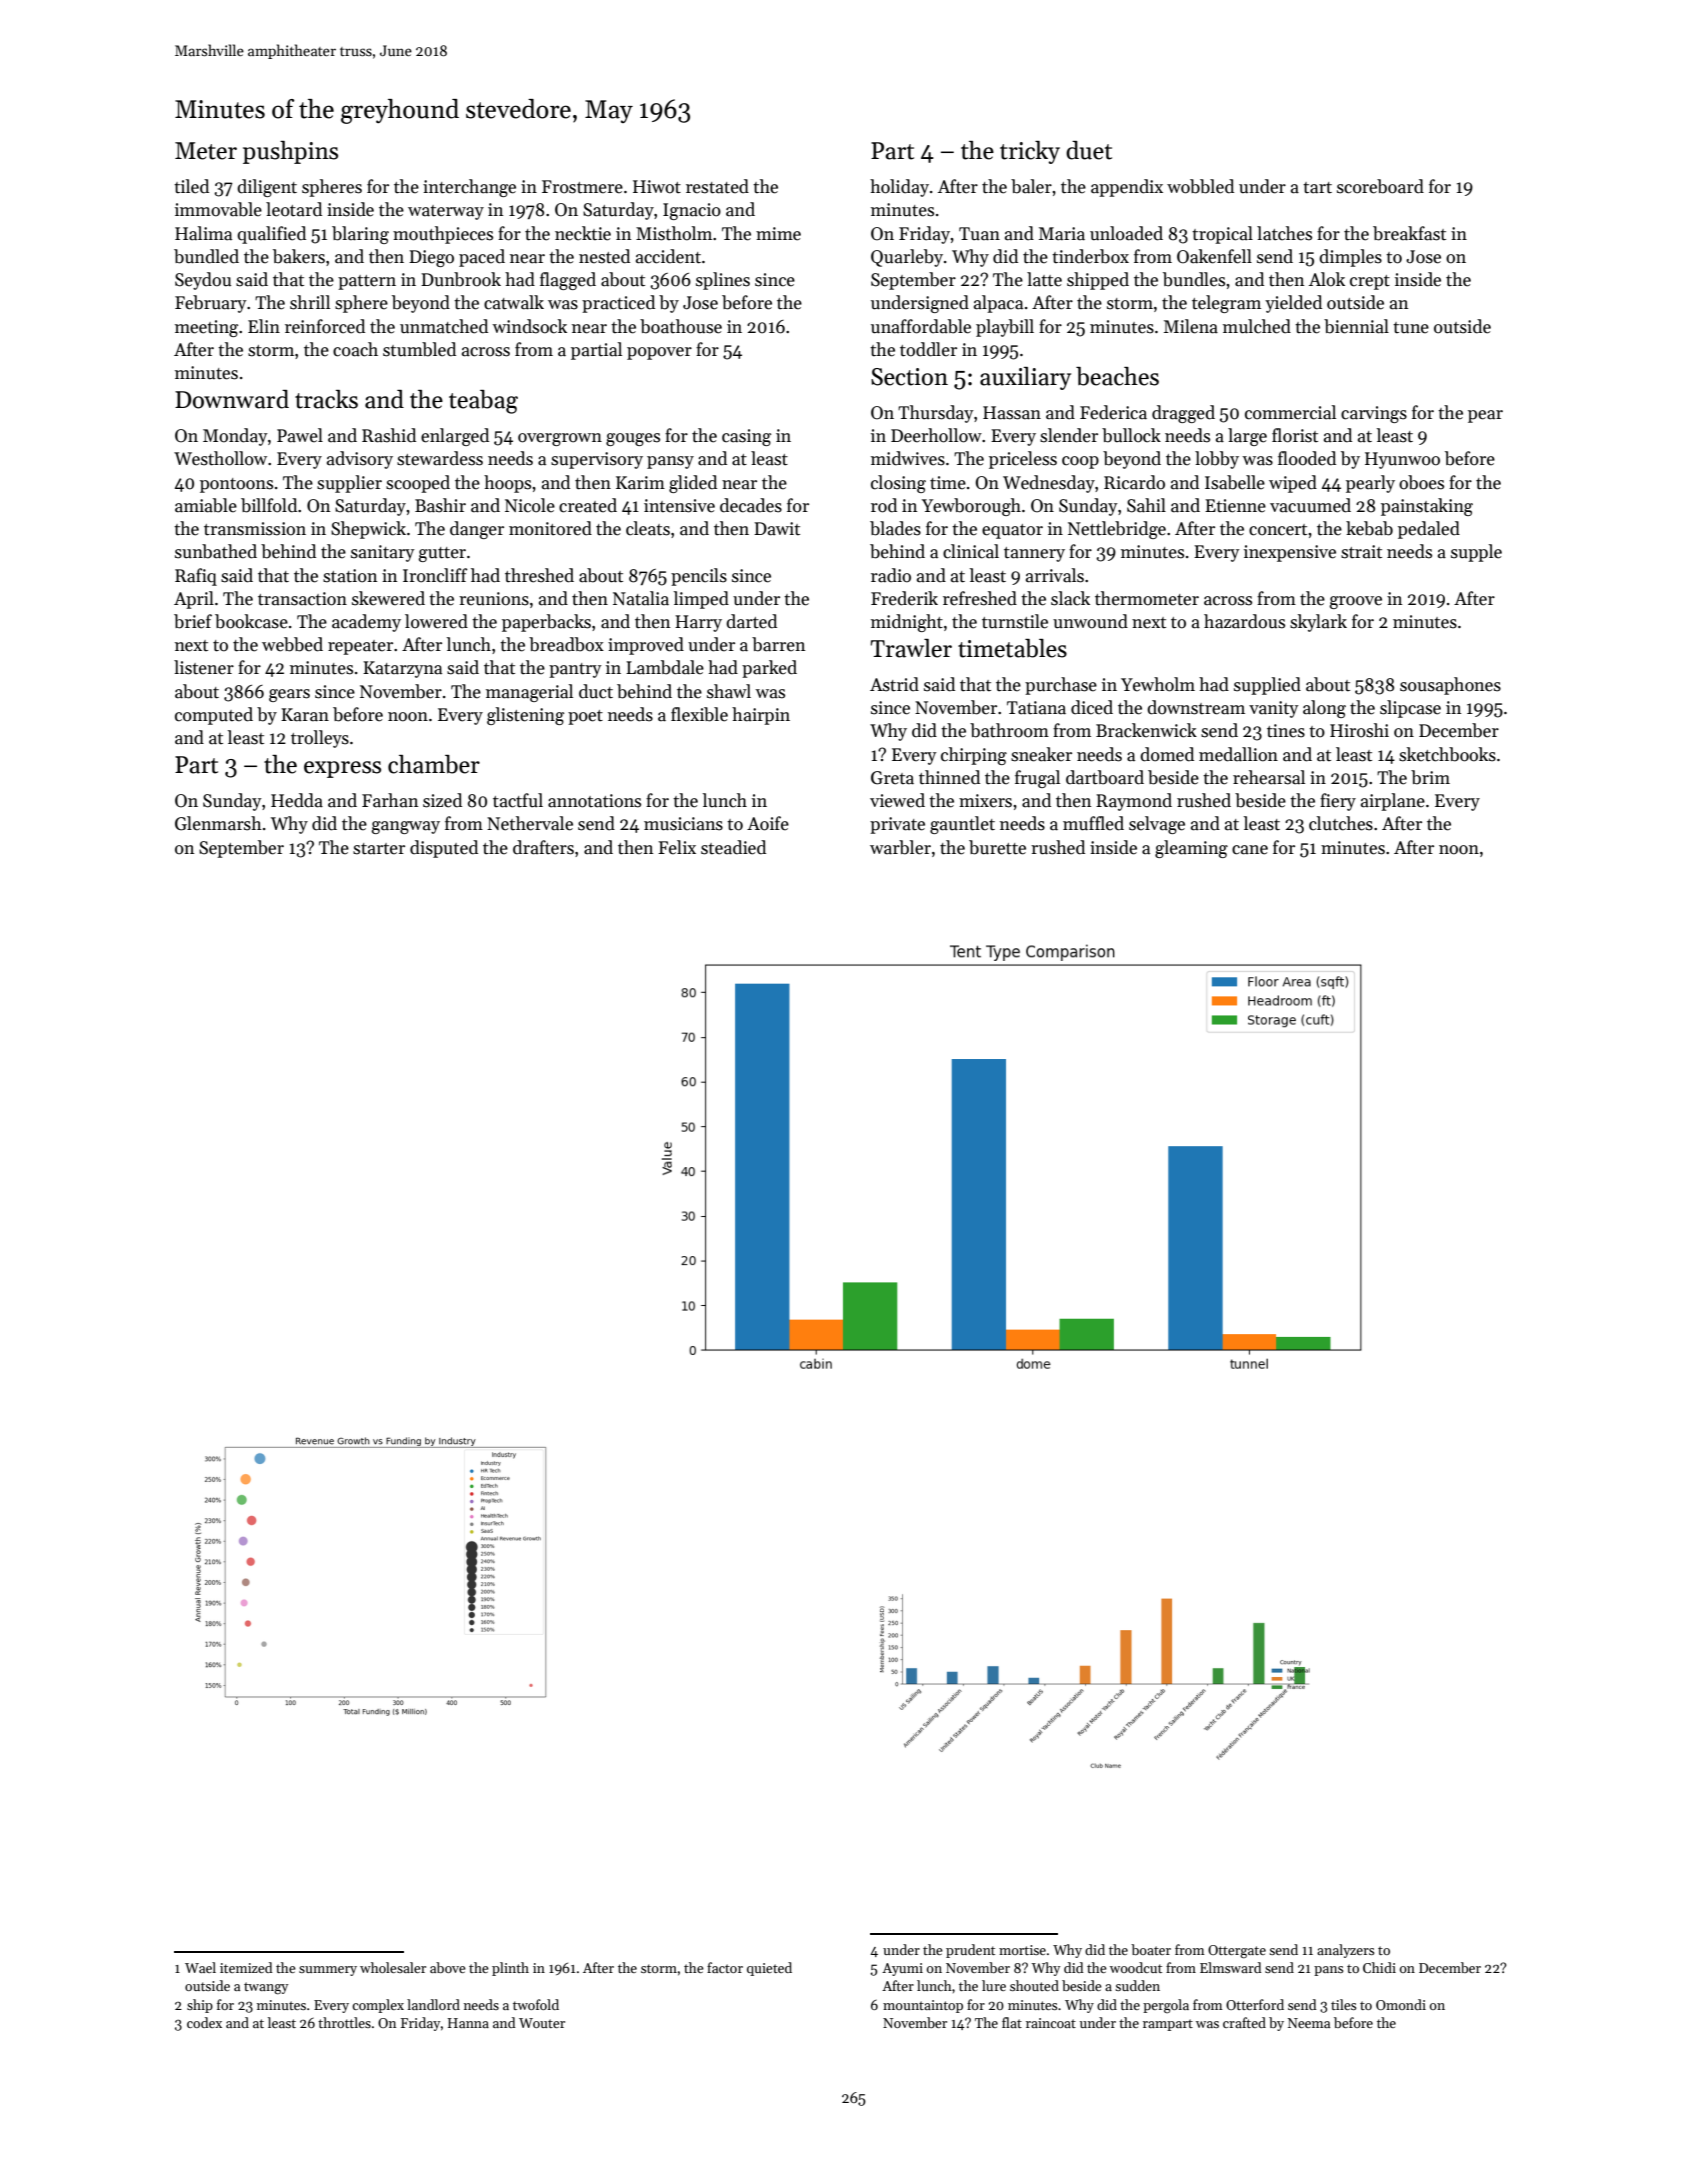 The image size is (1683, 2178). What do you see at coordinates (482, 258) in the screenshot?
I see `paced` at bounding box center [482, 258].
